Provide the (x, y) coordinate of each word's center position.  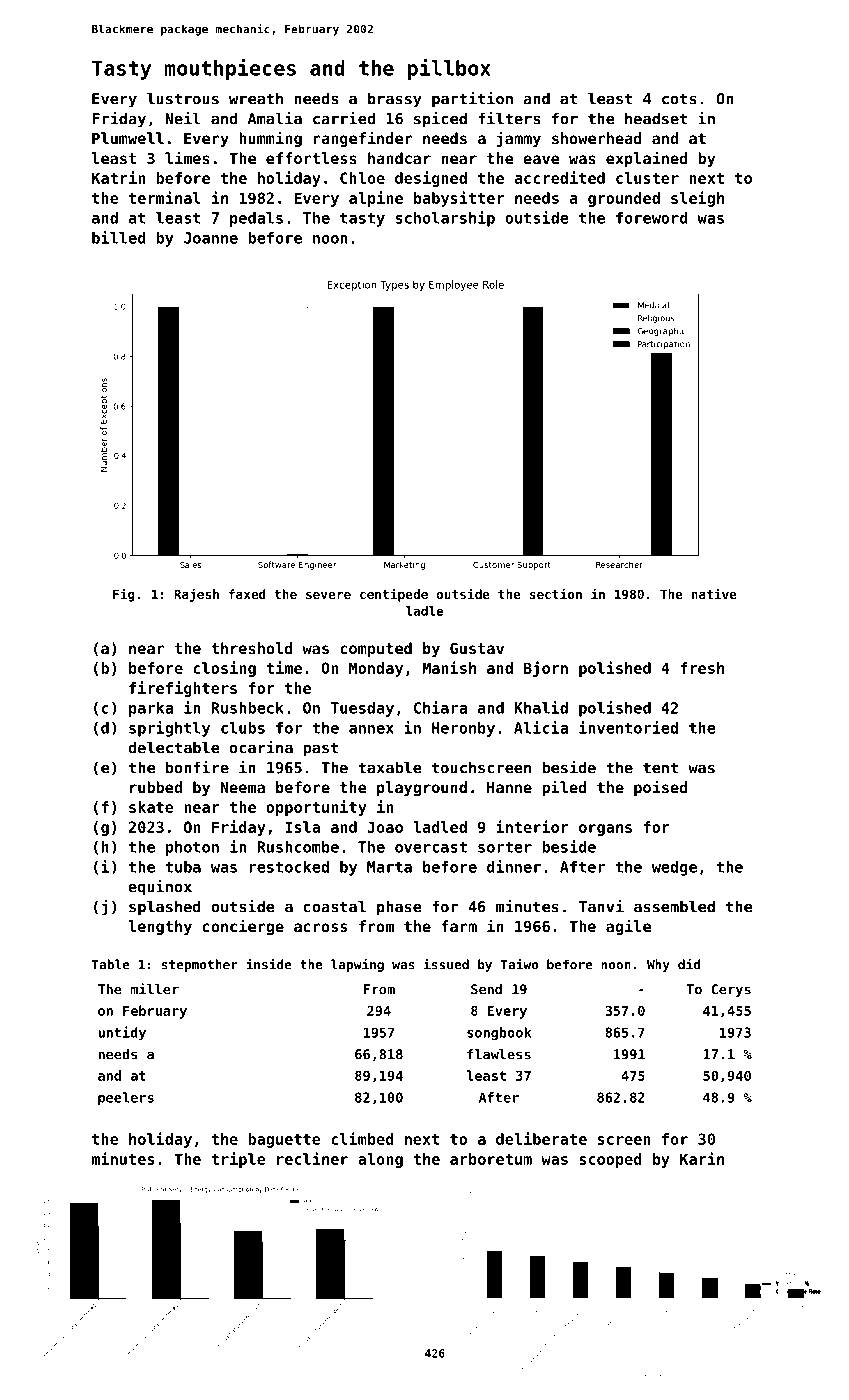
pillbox (449, 69)
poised (661, 788)
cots (679, 99)
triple (238, 1160)
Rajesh (196, 595)
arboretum (491, 1159)
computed (376, 649)
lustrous (183, 98)
